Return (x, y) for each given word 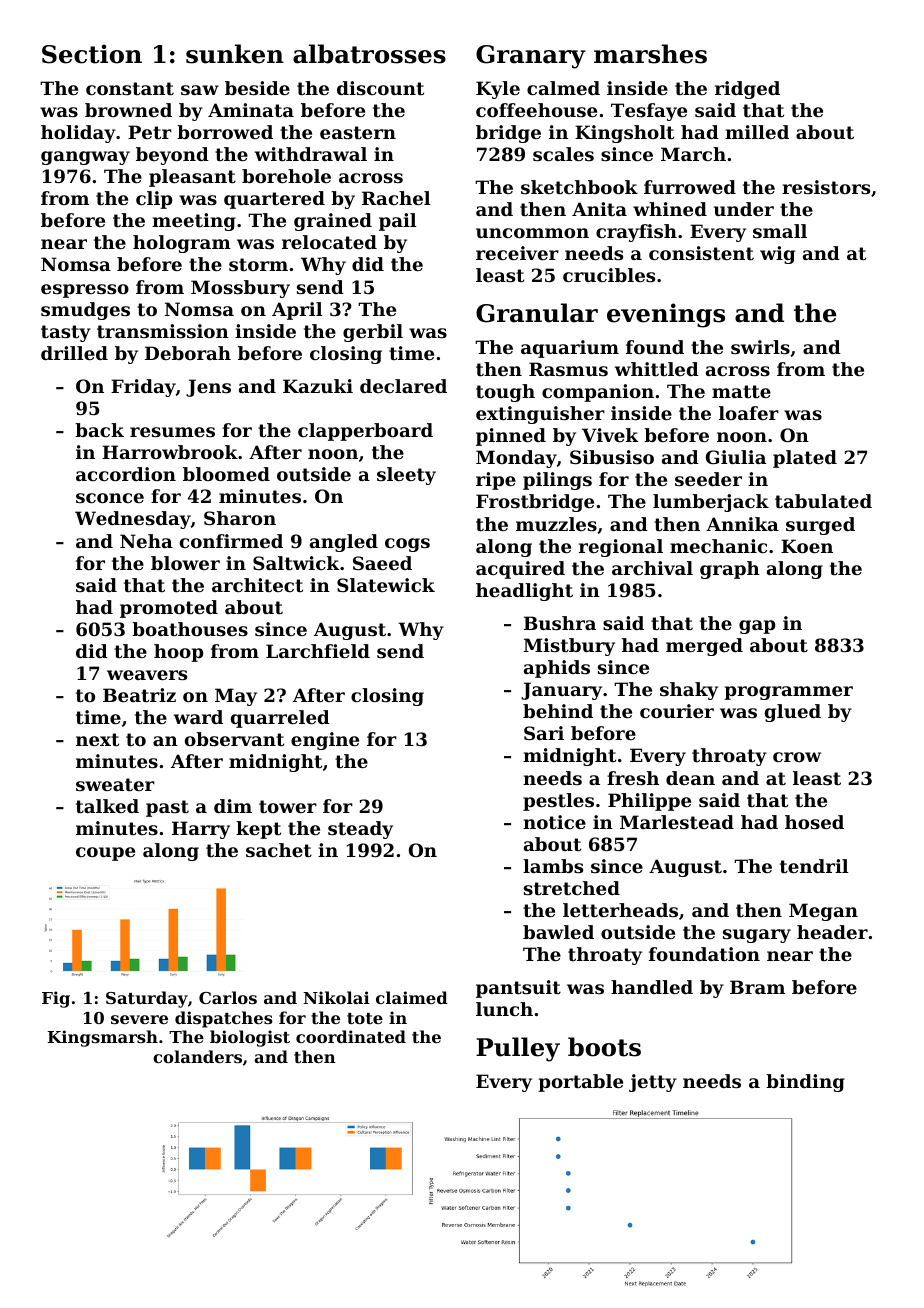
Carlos (228, 997)
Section (92, 54)
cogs (407, 545)
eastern (358, 132)
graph (730, 570)
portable (580, 1083)
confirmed (231, 541)
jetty (653, 1083)
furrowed (690, 187)
